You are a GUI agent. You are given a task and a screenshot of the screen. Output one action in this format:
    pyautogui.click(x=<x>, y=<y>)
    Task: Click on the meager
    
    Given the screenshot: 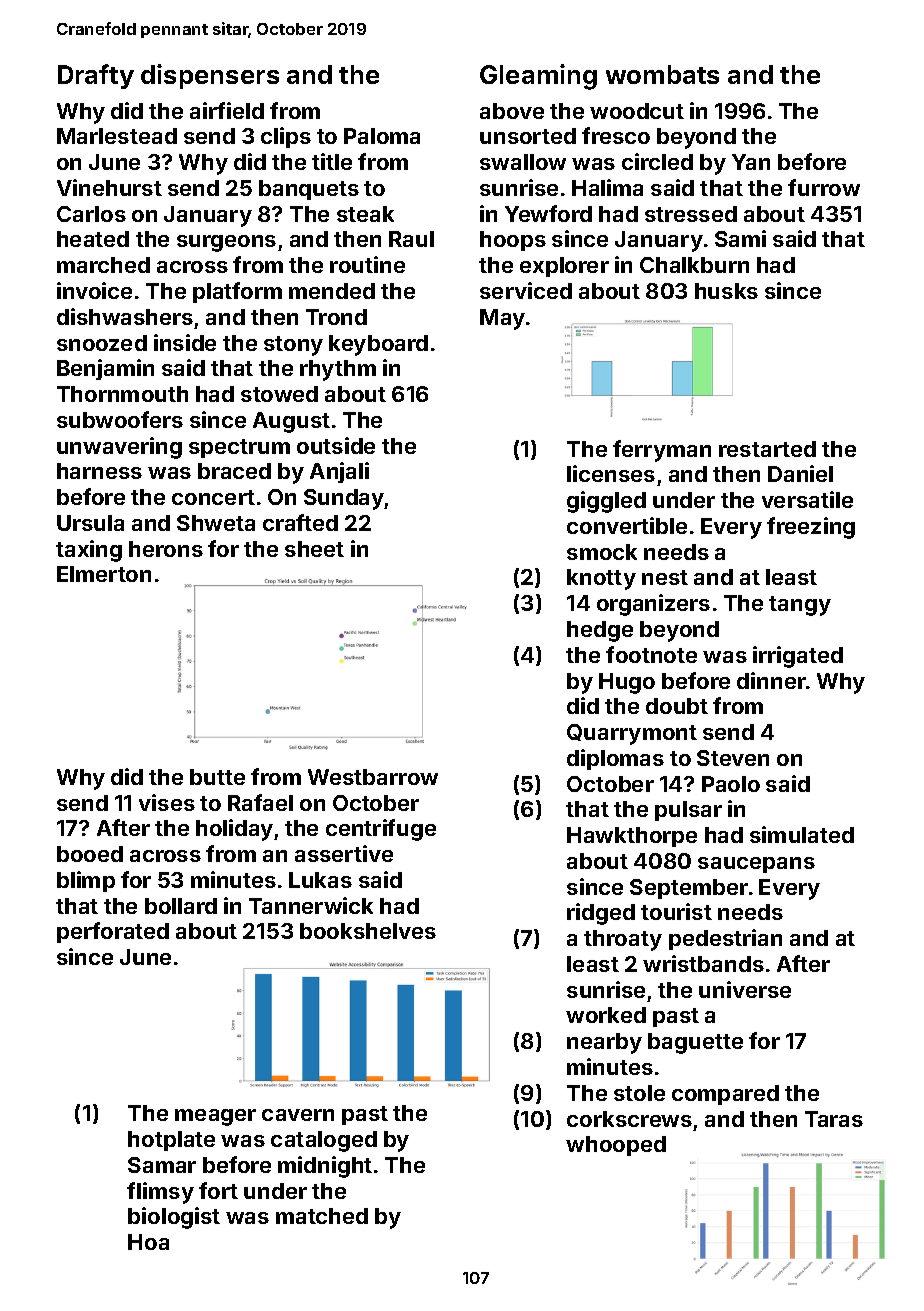 What is the action you would take?
    pyautogui.click(x=215, y=1117)
